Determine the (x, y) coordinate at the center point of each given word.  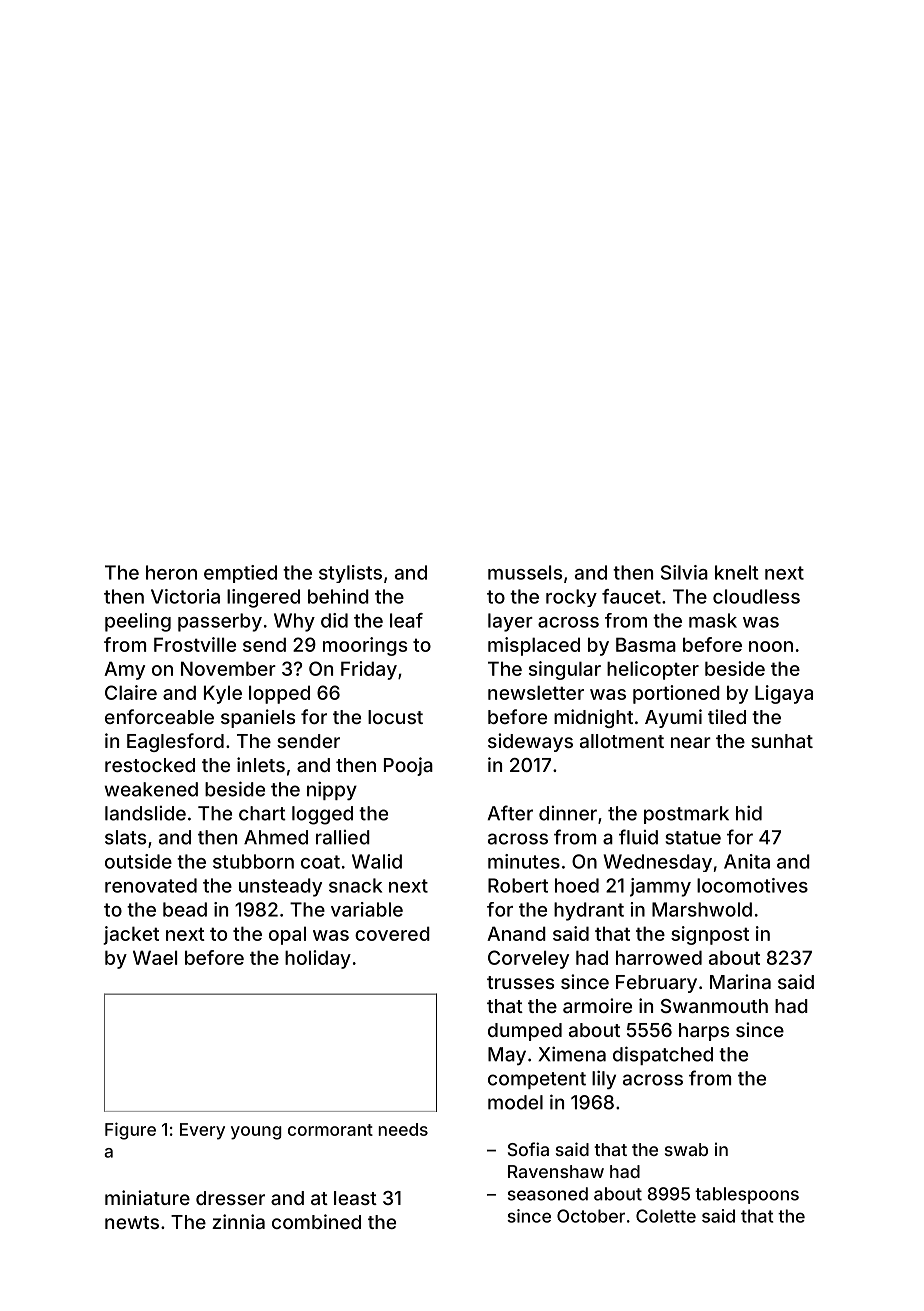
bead (185, 909)
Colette (666, 1216)
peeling (138, 622)
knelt (736, 572)
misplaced (534, 646)
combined (316, 1221)
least (355, 1198)
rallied (343, 837)
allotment (622, 741)
